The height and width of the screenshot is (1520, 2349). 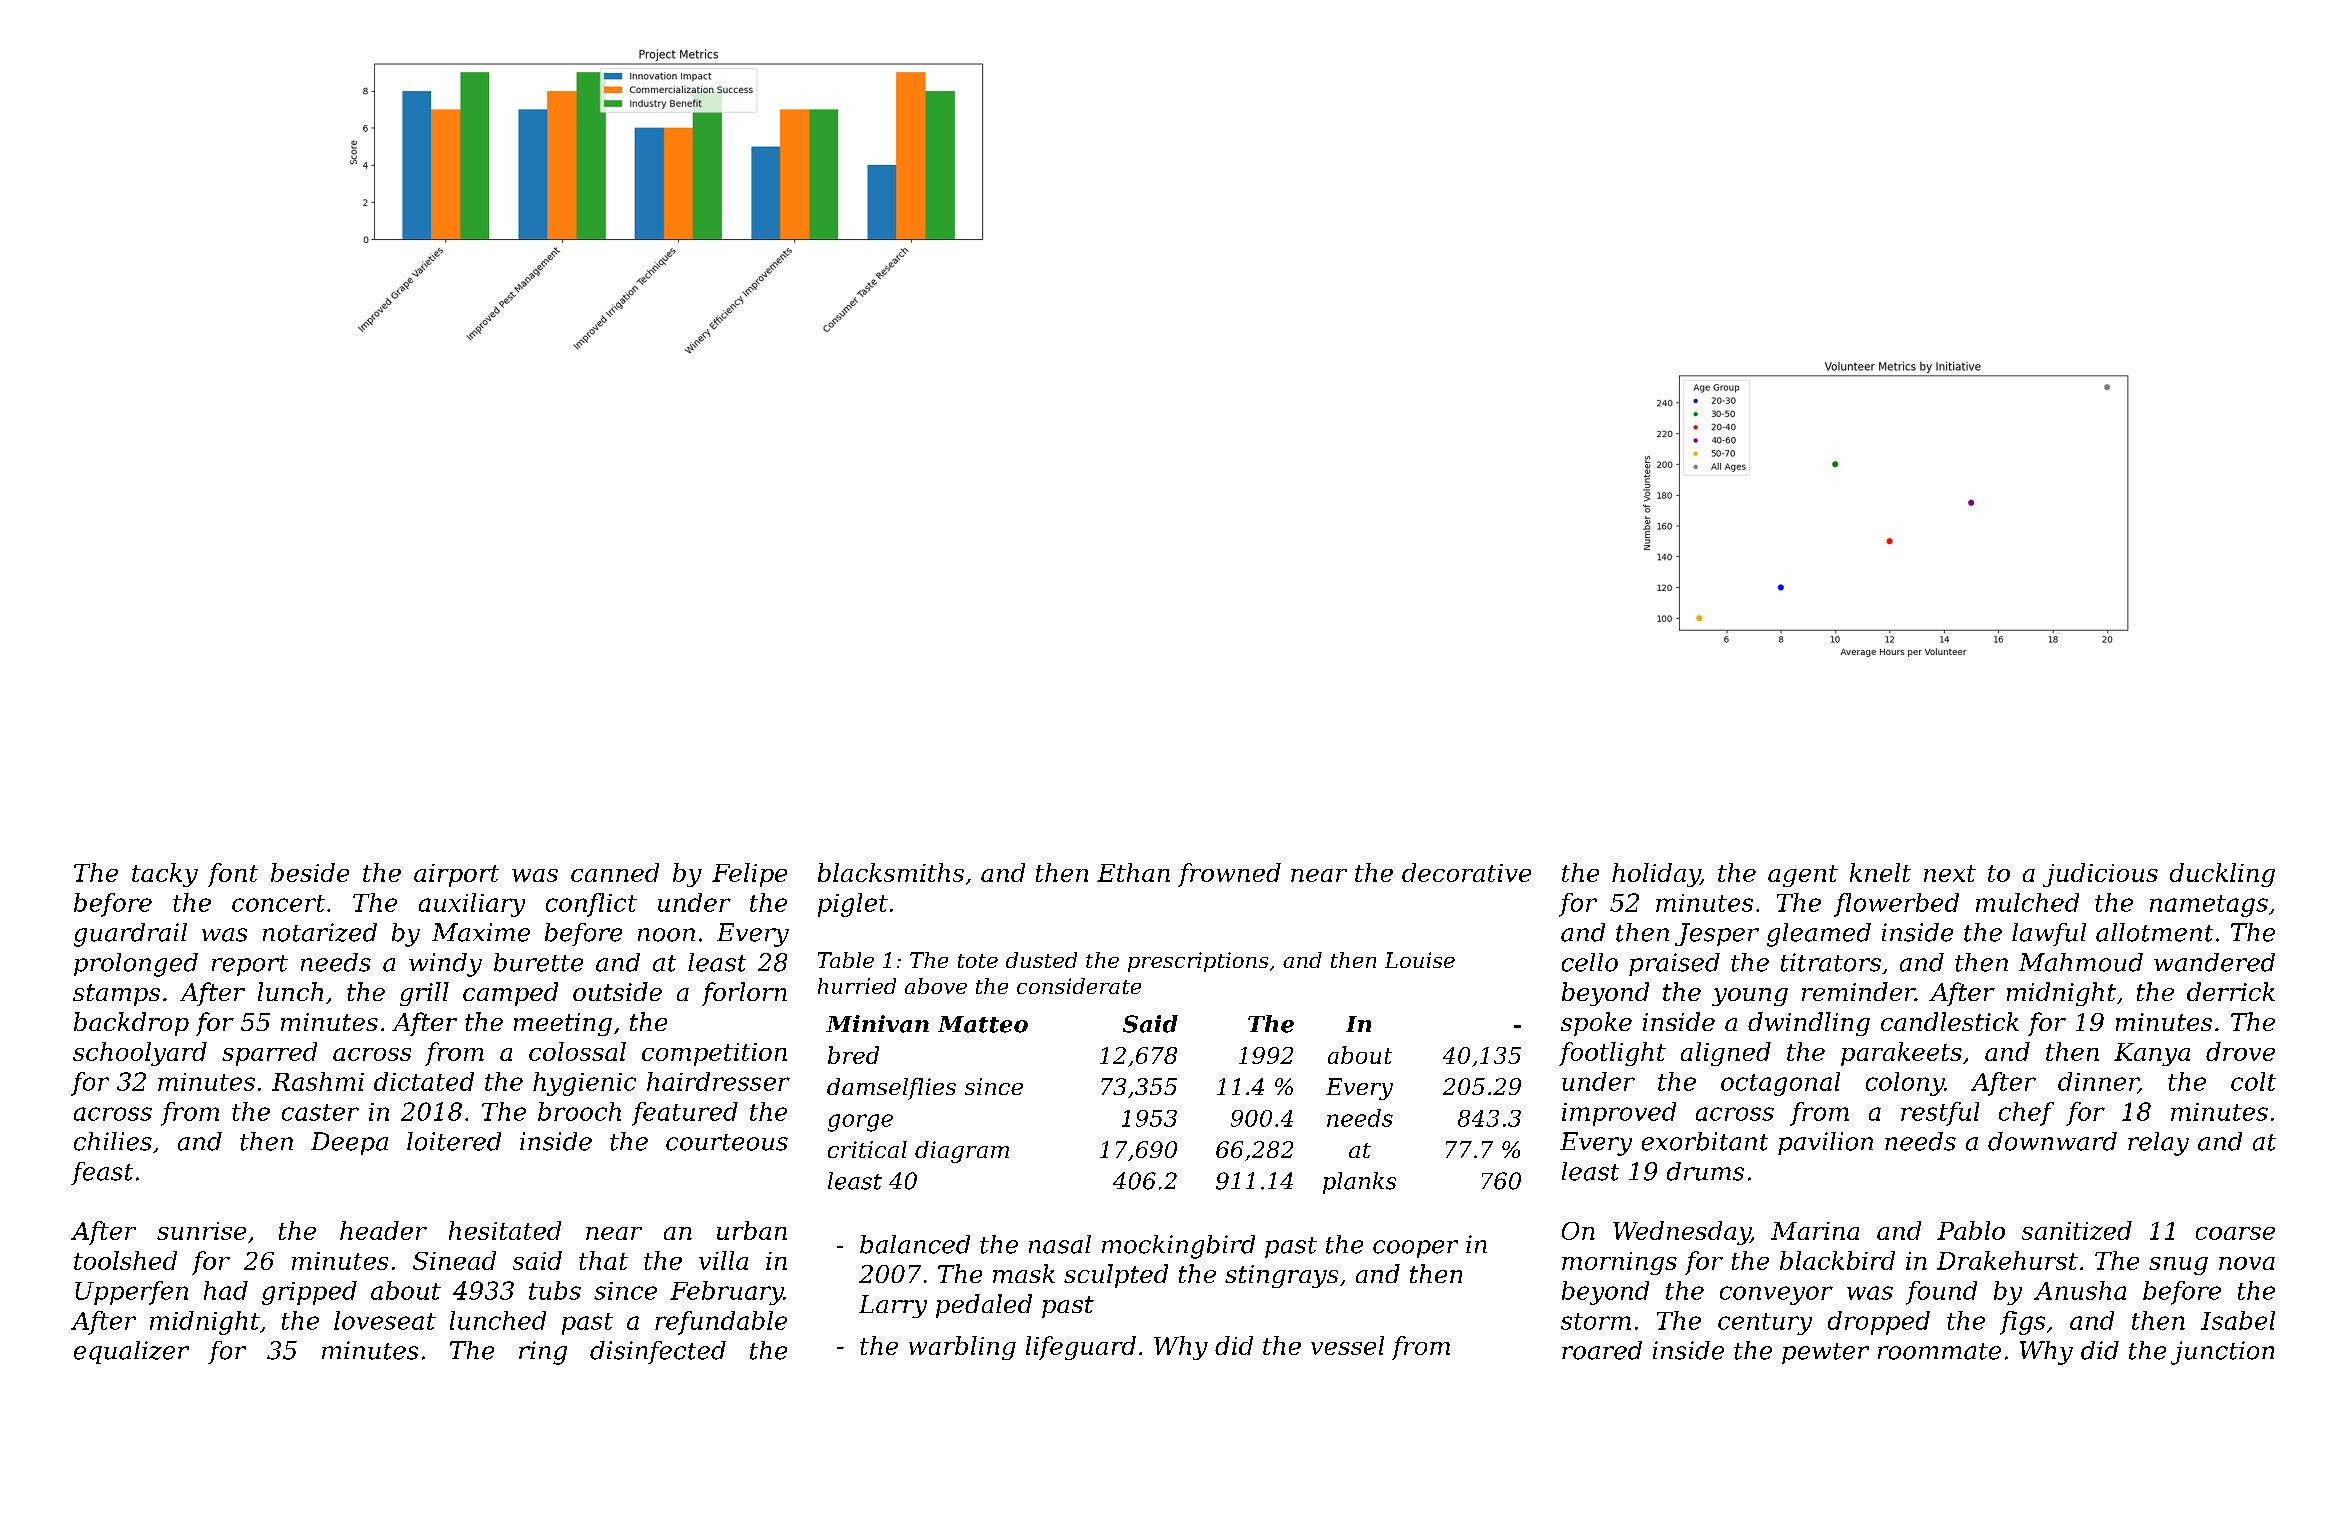 What do you see at coordinates (131, 1352) in the screenshot?
I see `equalizer` at bounding box center [131, 1352].
